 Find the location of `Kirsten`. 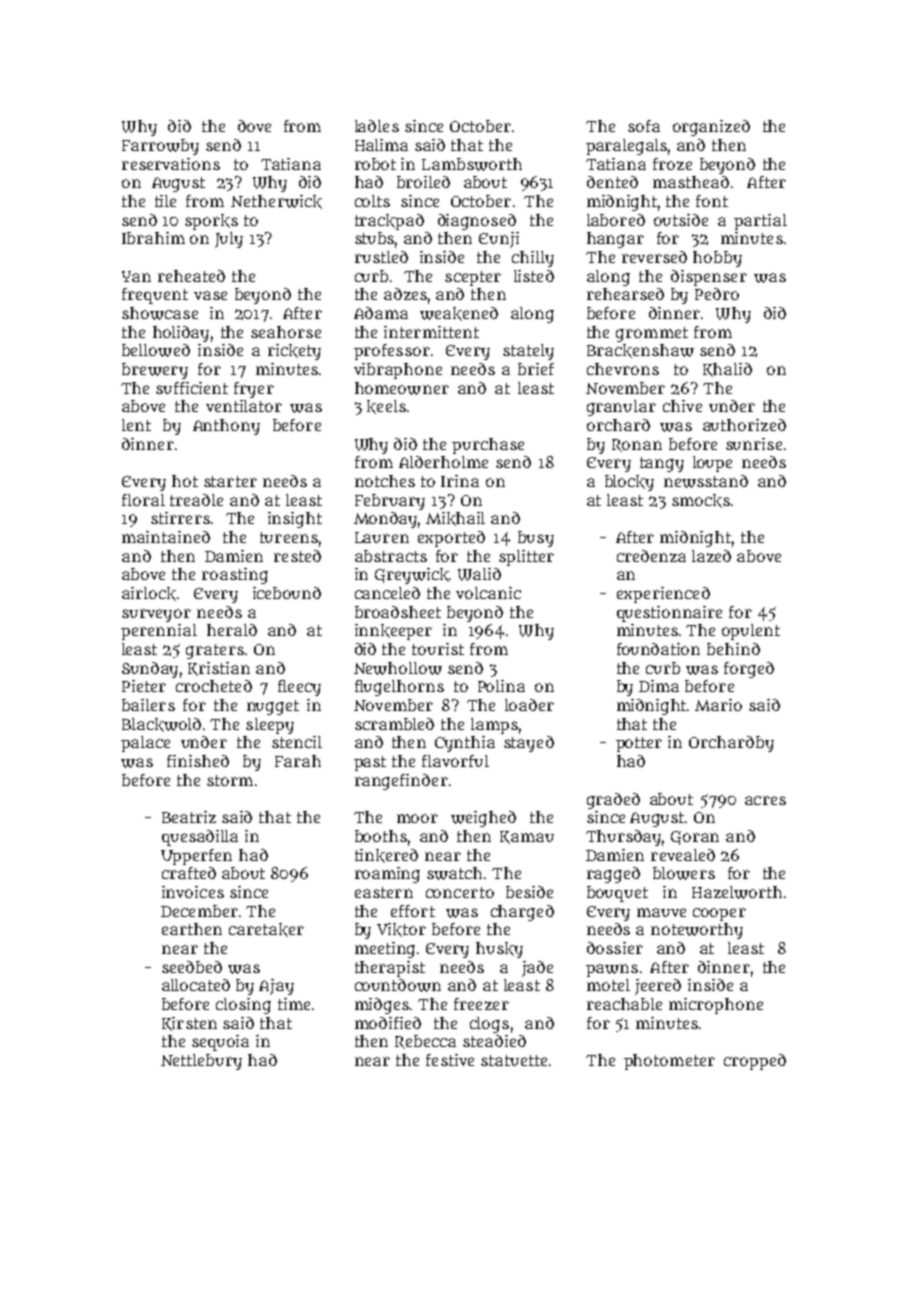

Kirsten is located at coordinates (189, 1024).
